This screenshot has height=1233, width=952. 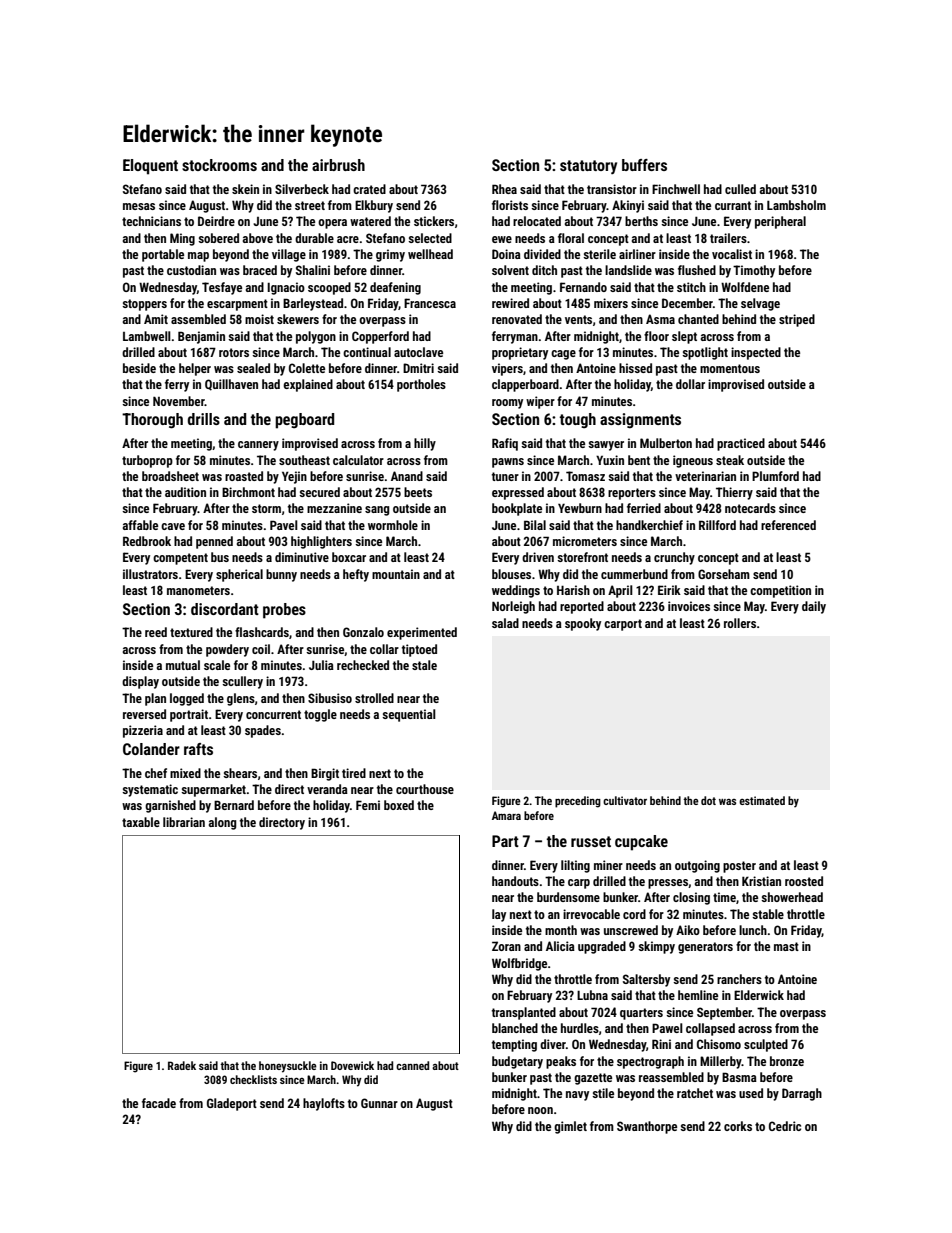 I want to click on airbrush, so click(x=338, y=165).
